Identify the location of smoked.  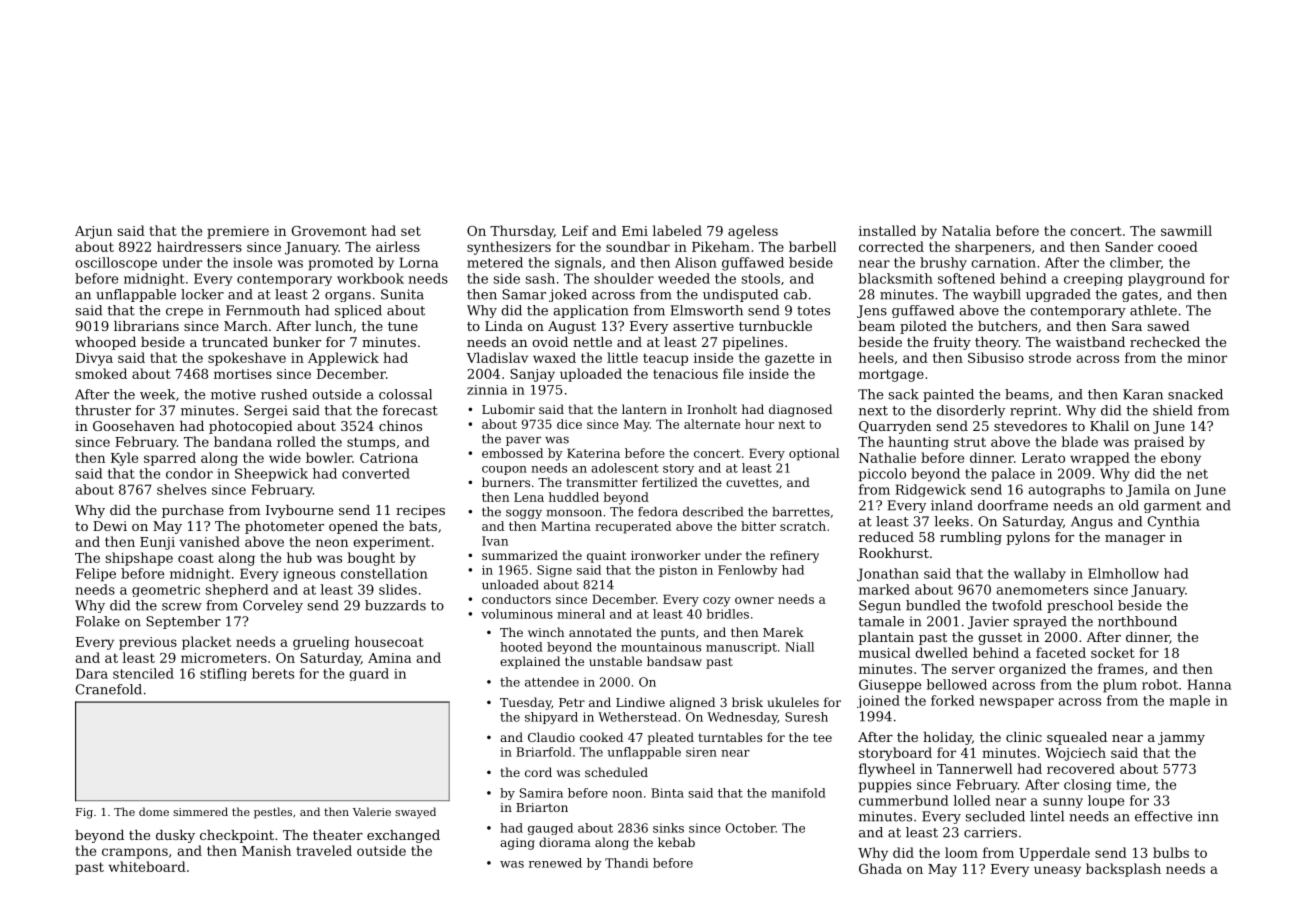
(101, 373).
